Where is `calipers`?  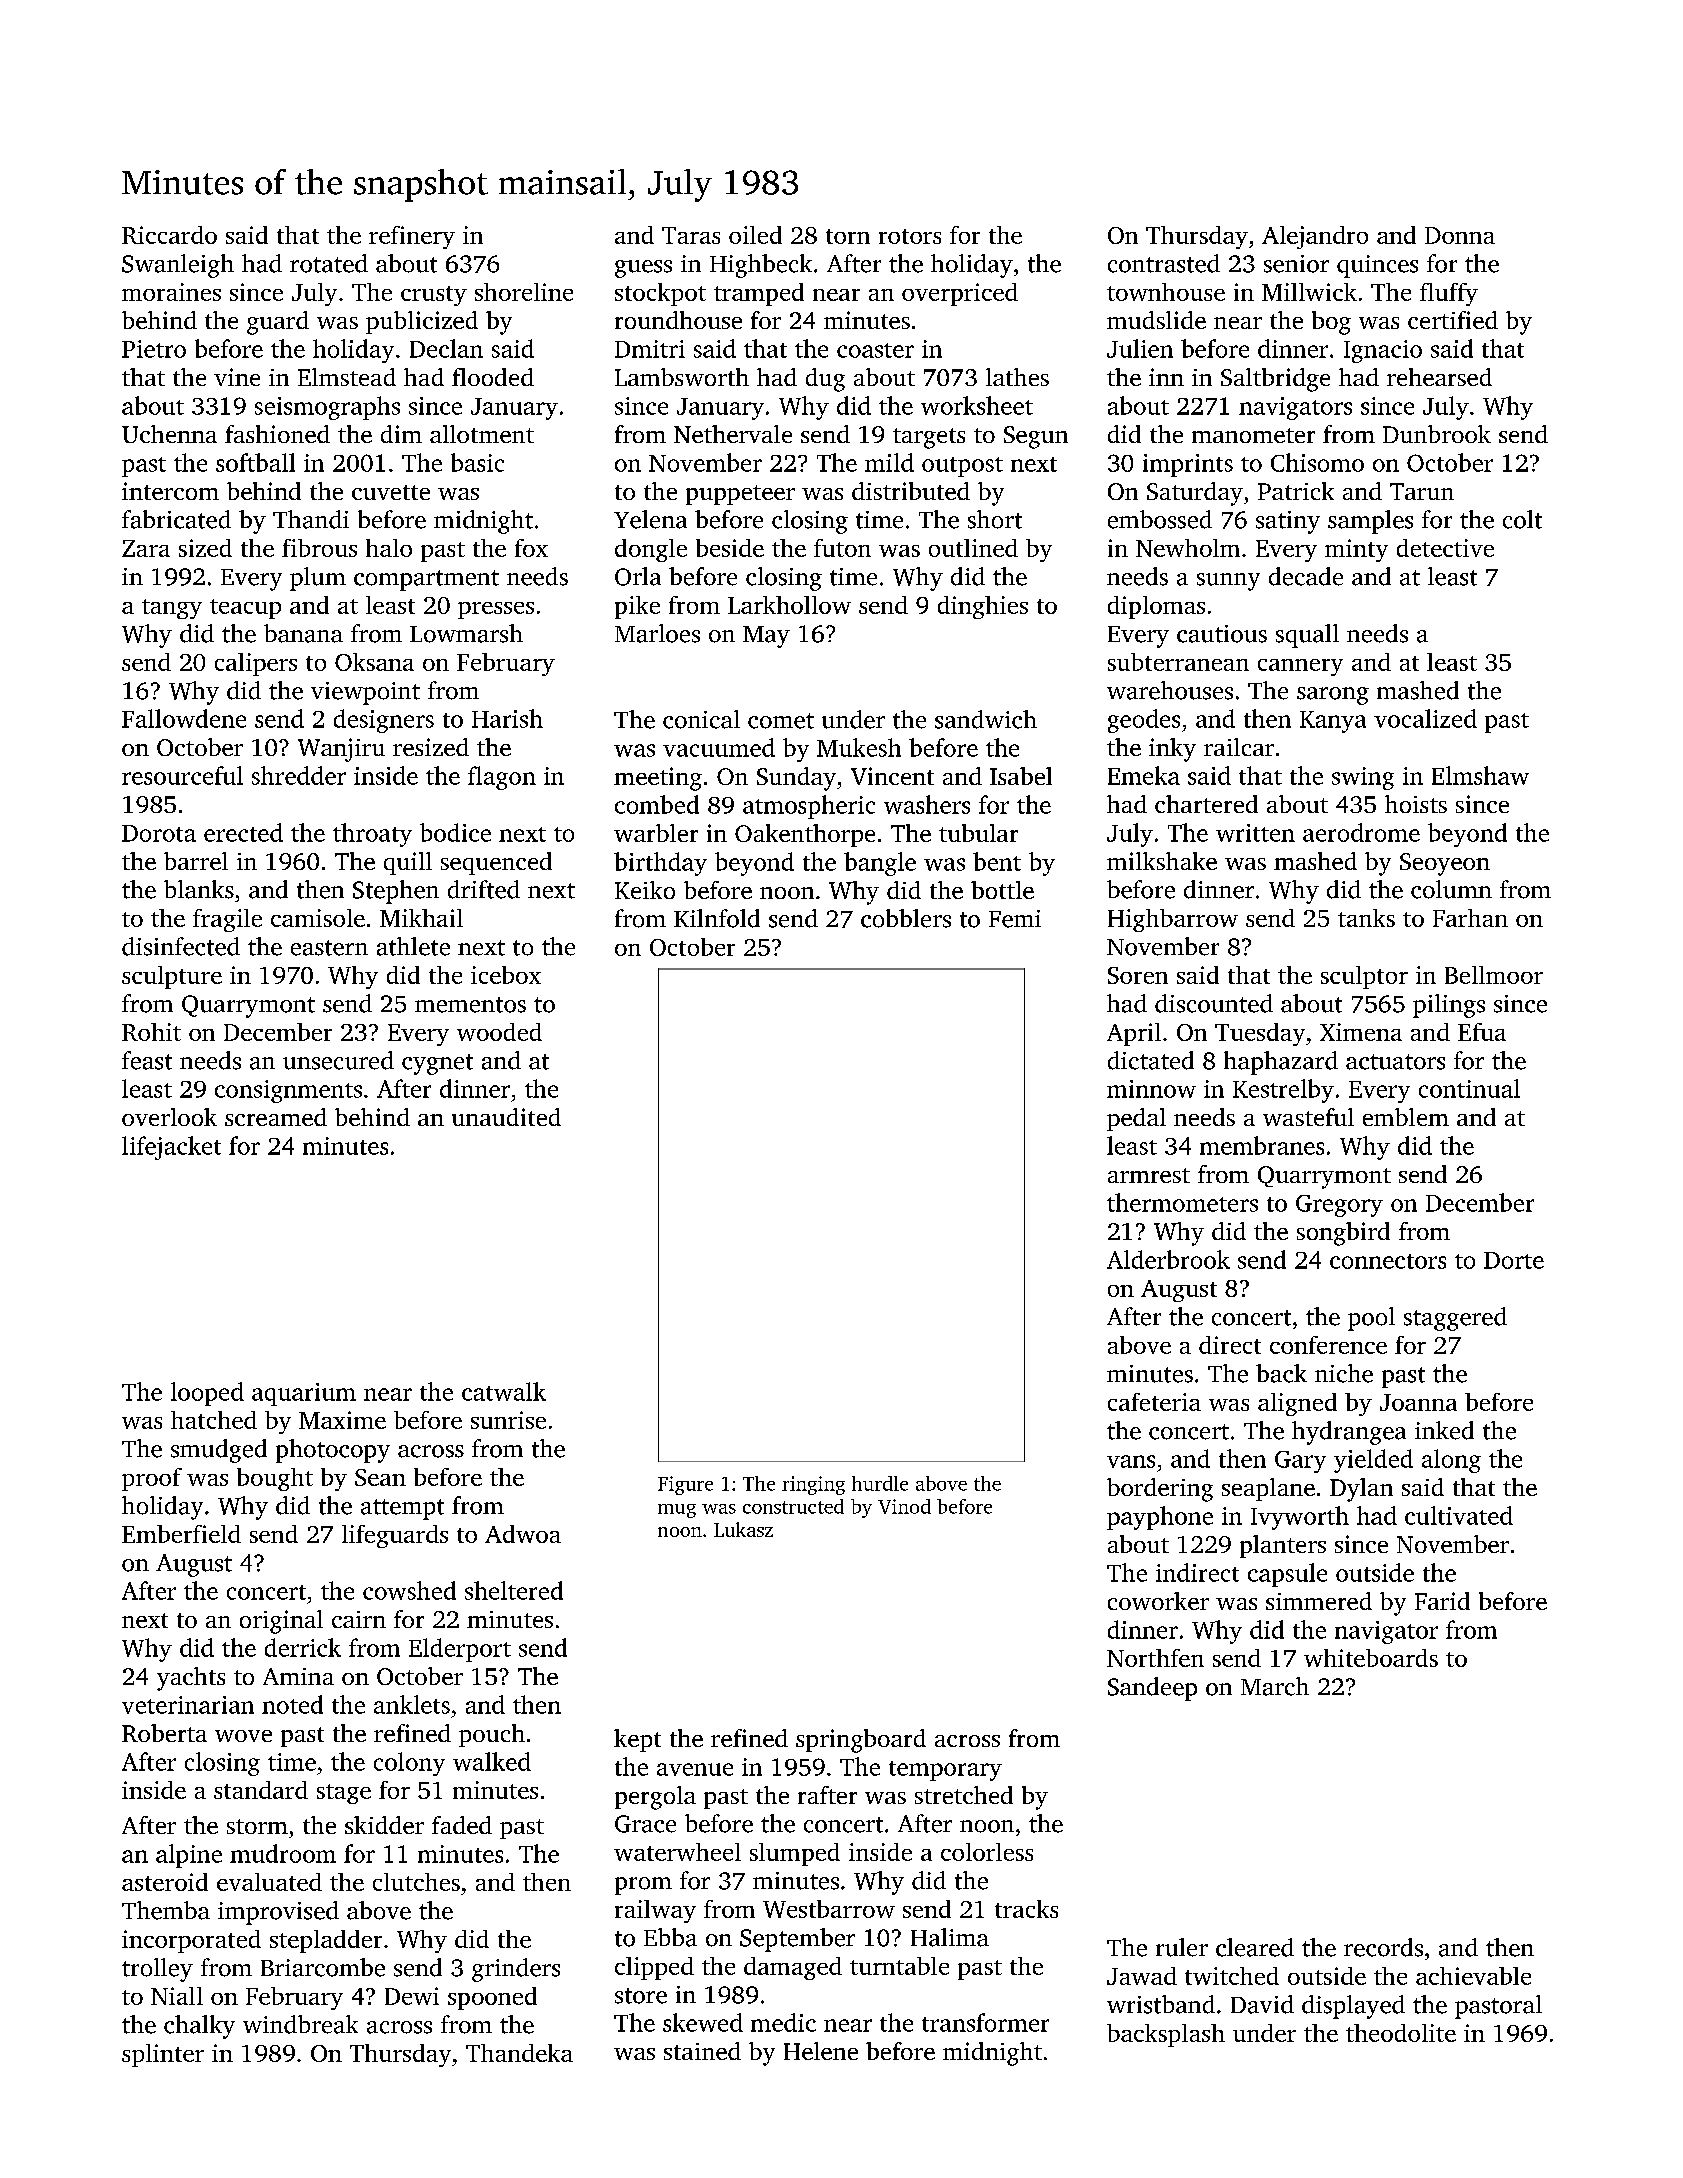 calipers is located at coordinates (256, 664).
